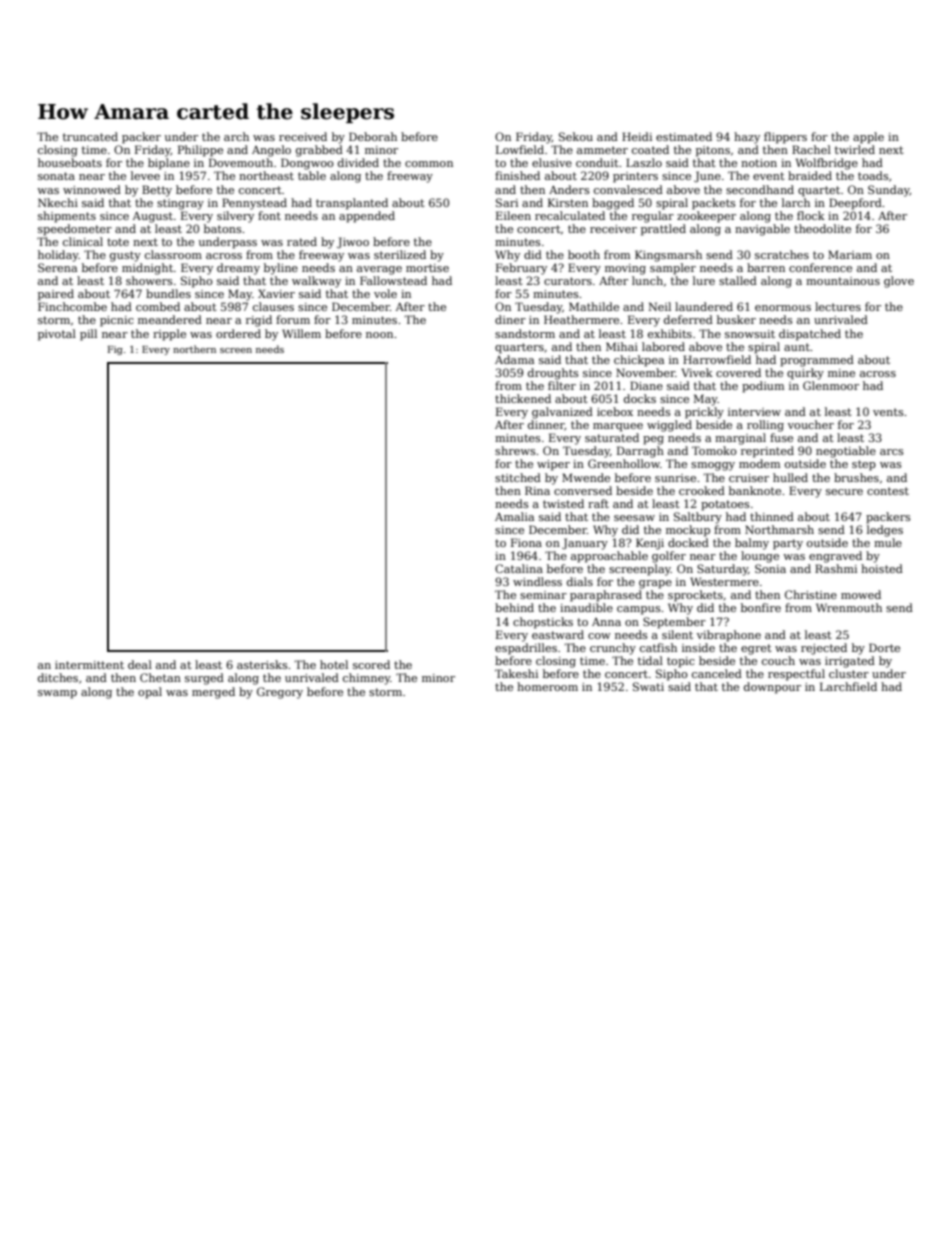 The height and width of the screenshot is (1233, 952). What do you see at coordinates (238, 333) in the screenshot?
I see `ordered` at bounding box center [238, 333].
